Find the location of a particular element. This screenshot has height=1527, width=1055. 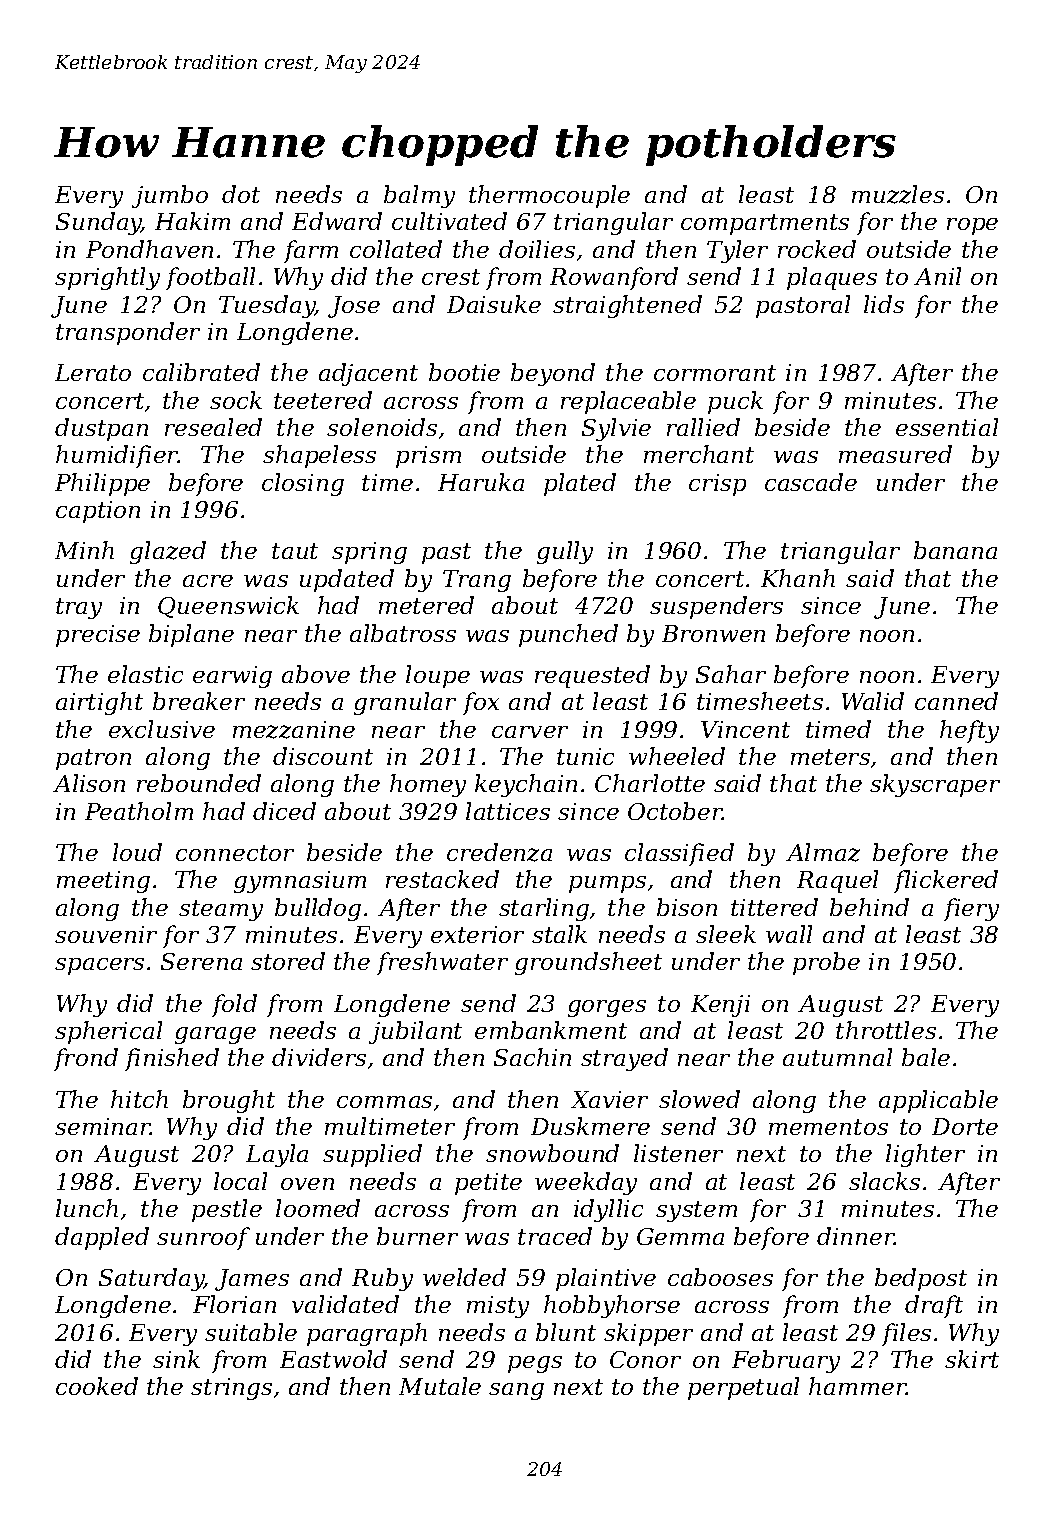

sunroof is located at coordinates (203, 1238).
